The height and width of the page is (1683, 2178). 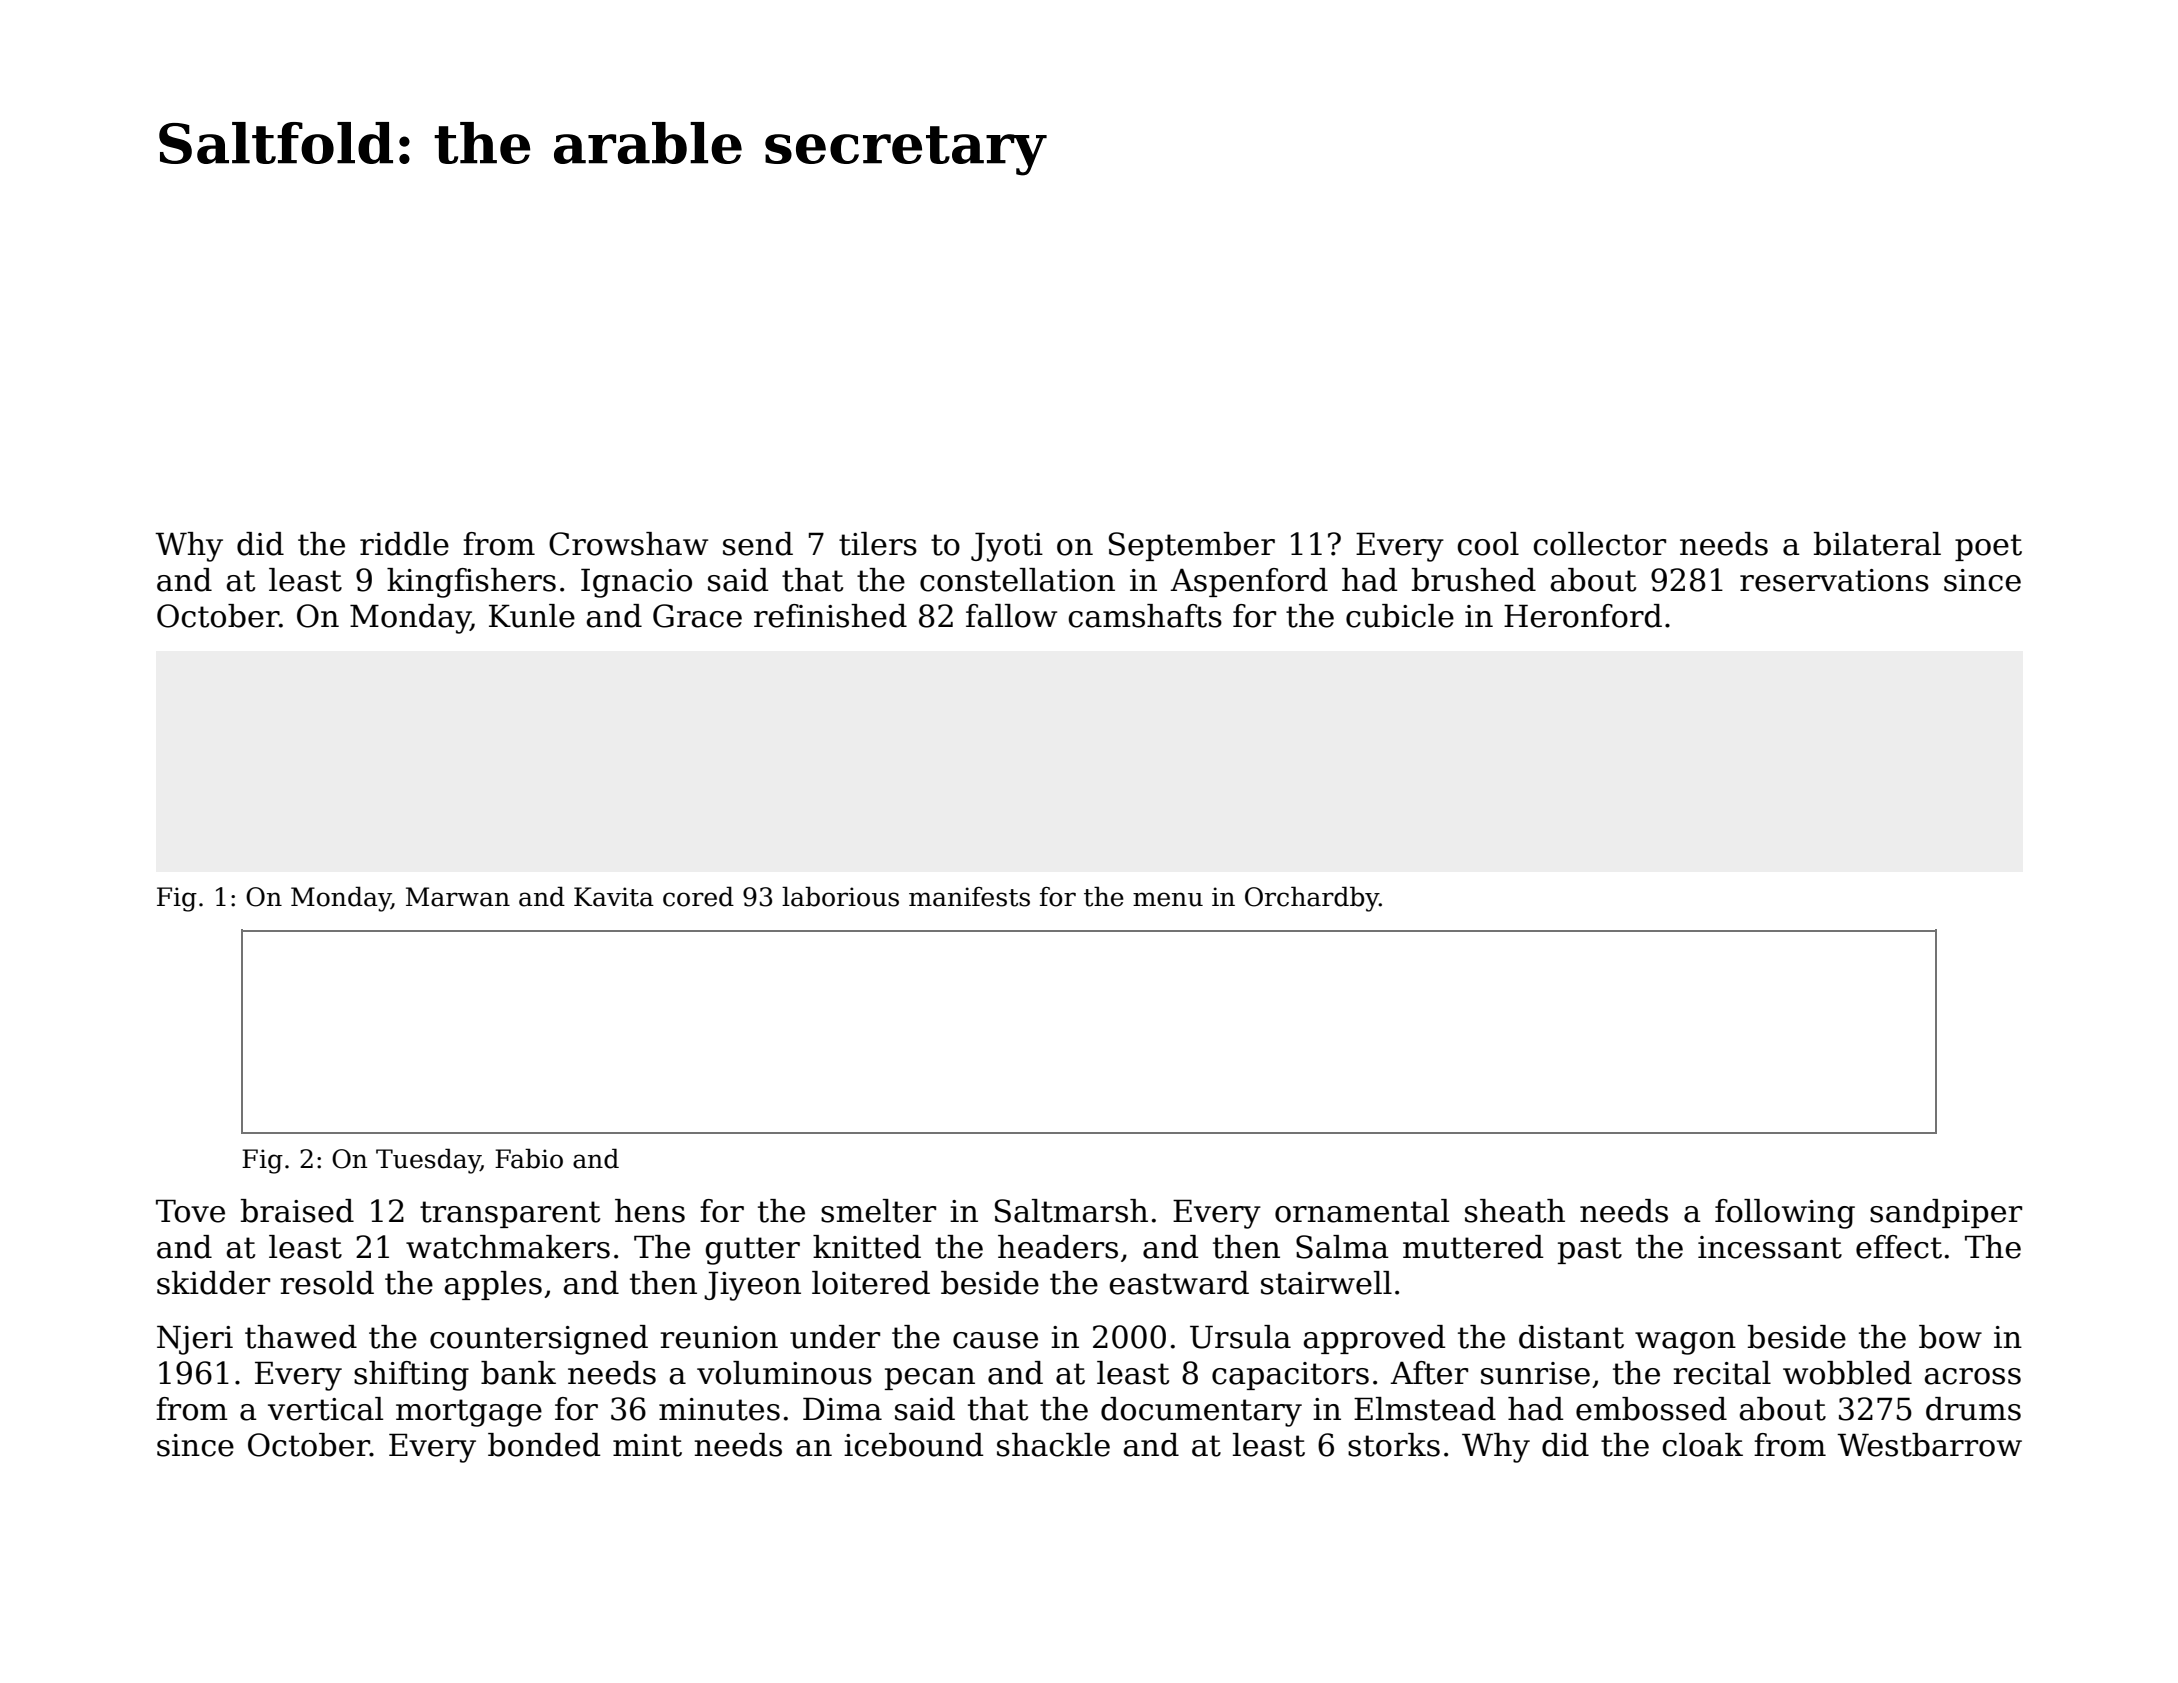 I want to click on Crowshaw, so click(x=628, y=544).
